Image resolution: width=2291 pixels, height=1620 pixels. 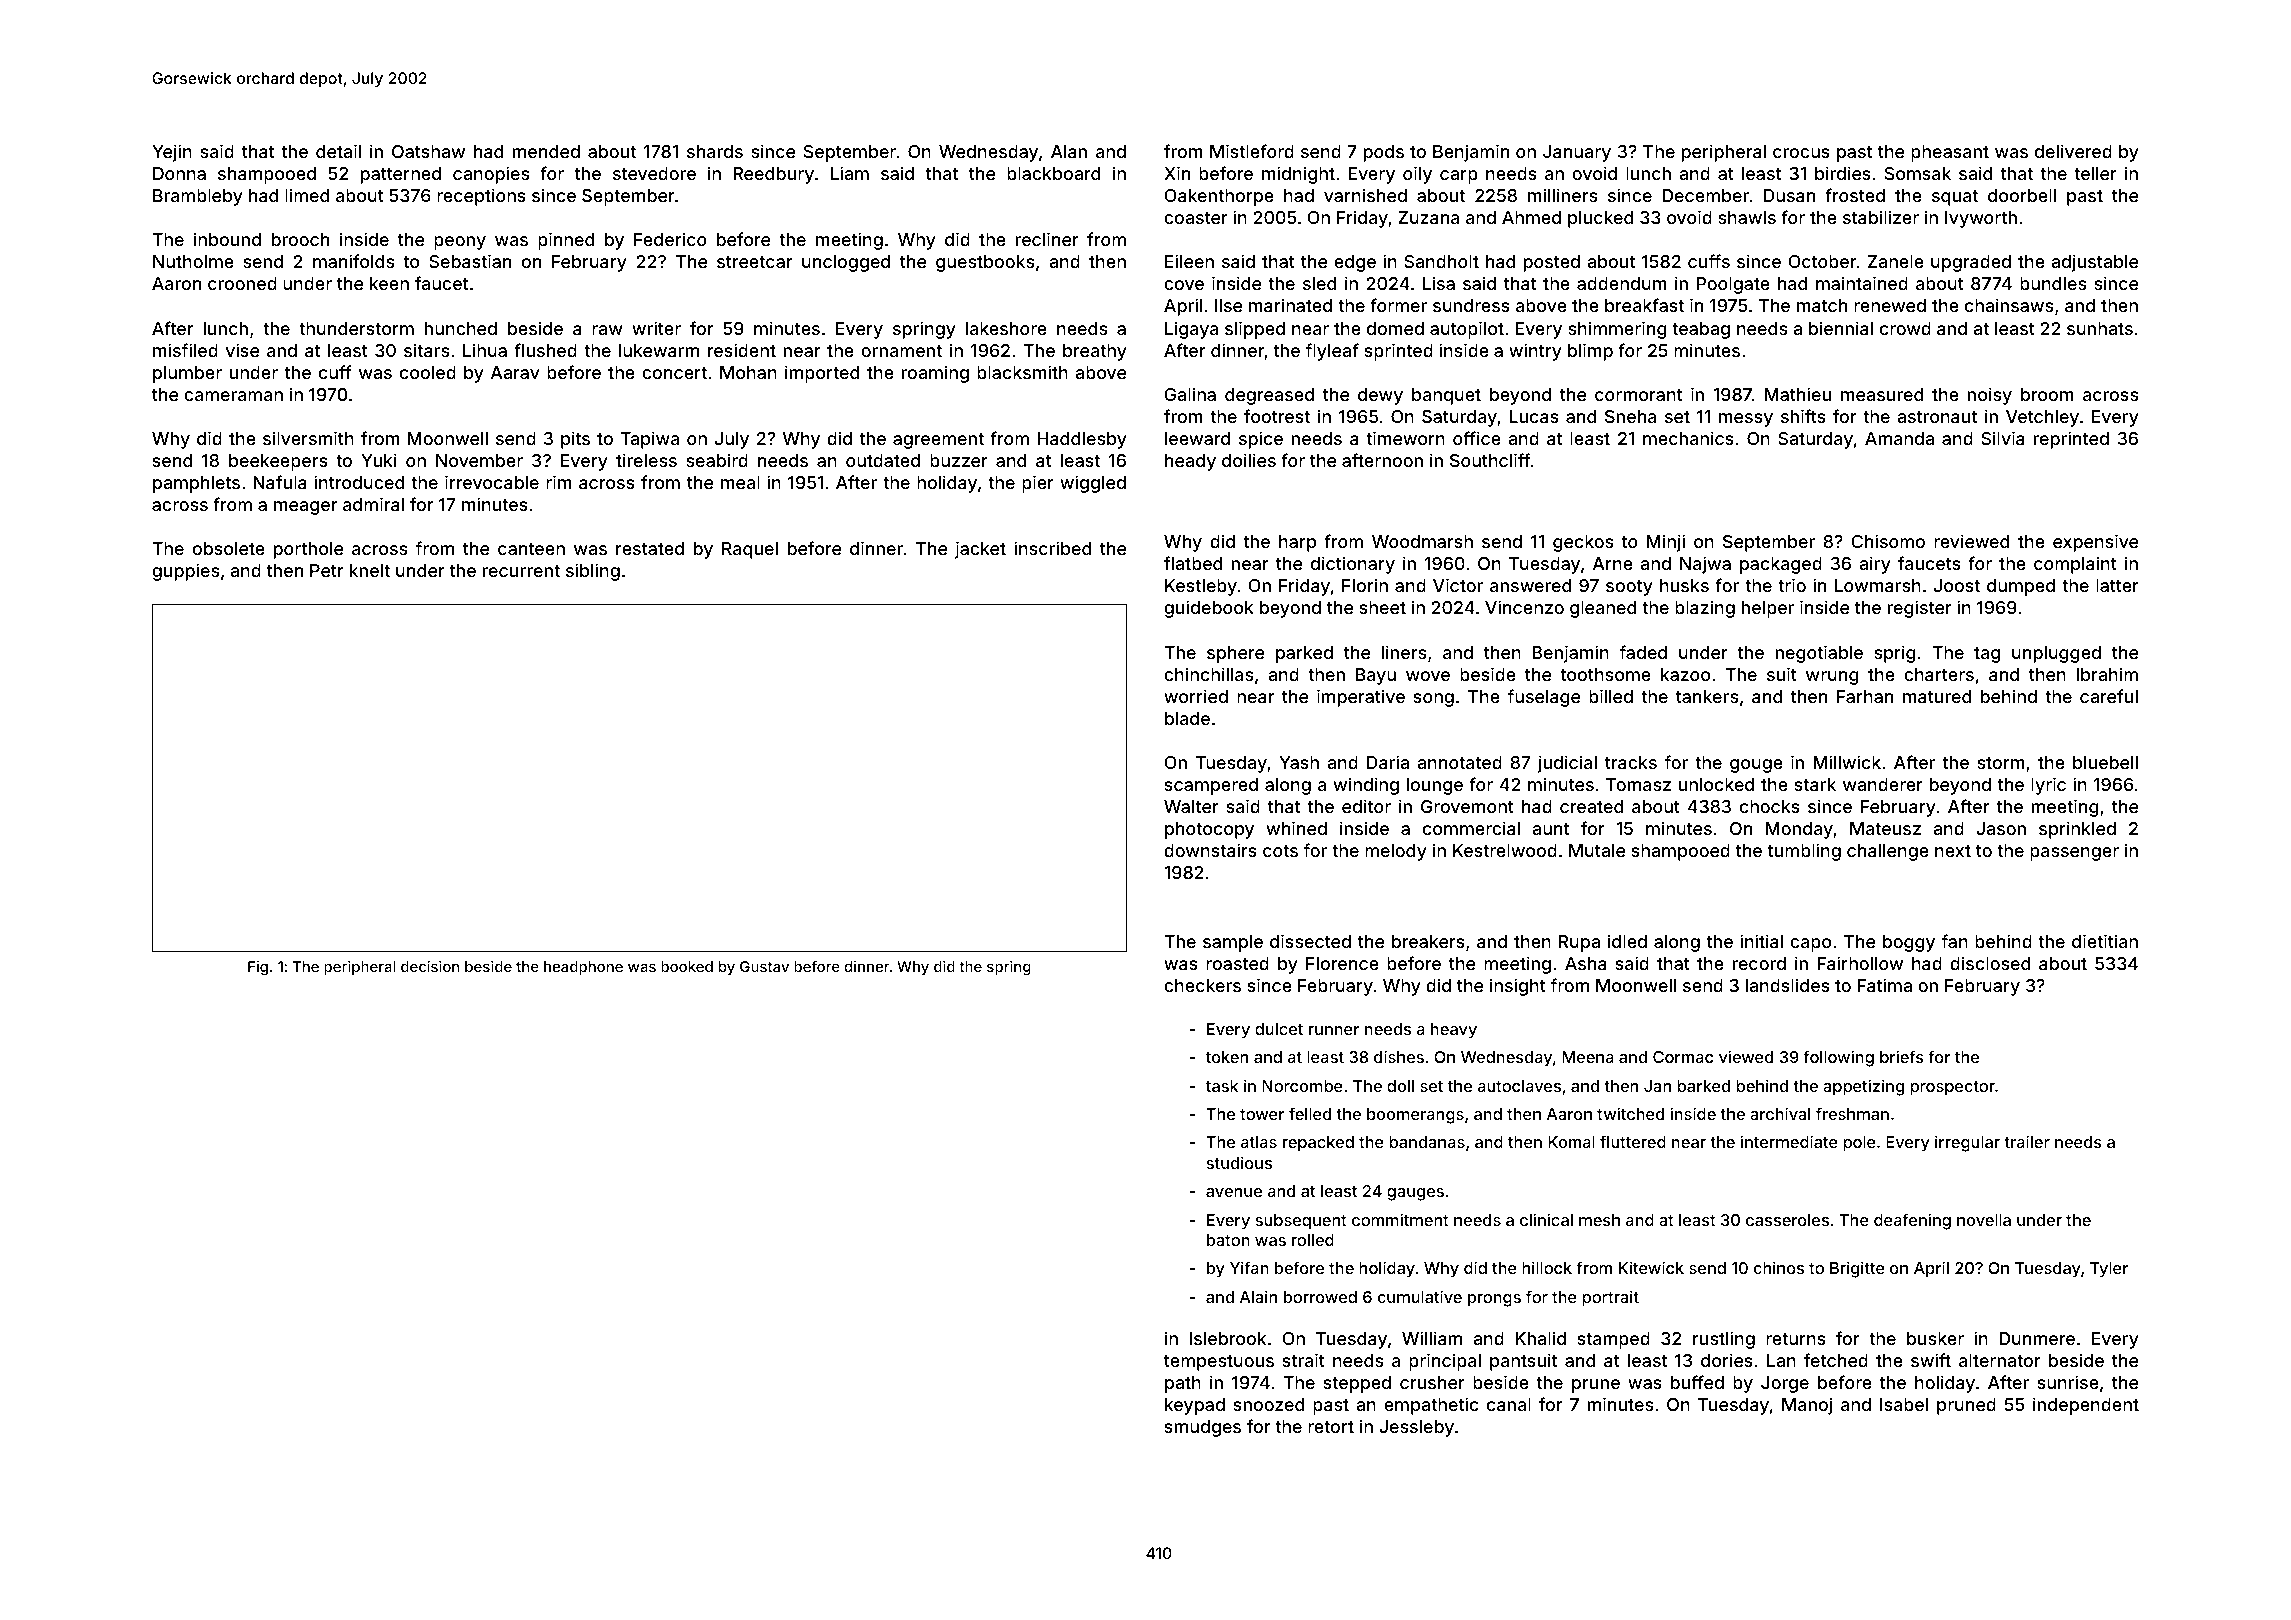 What do you see at coordinates (1841, 328) in the document?
I see `biennial` at bounding box center [1841, 328].
